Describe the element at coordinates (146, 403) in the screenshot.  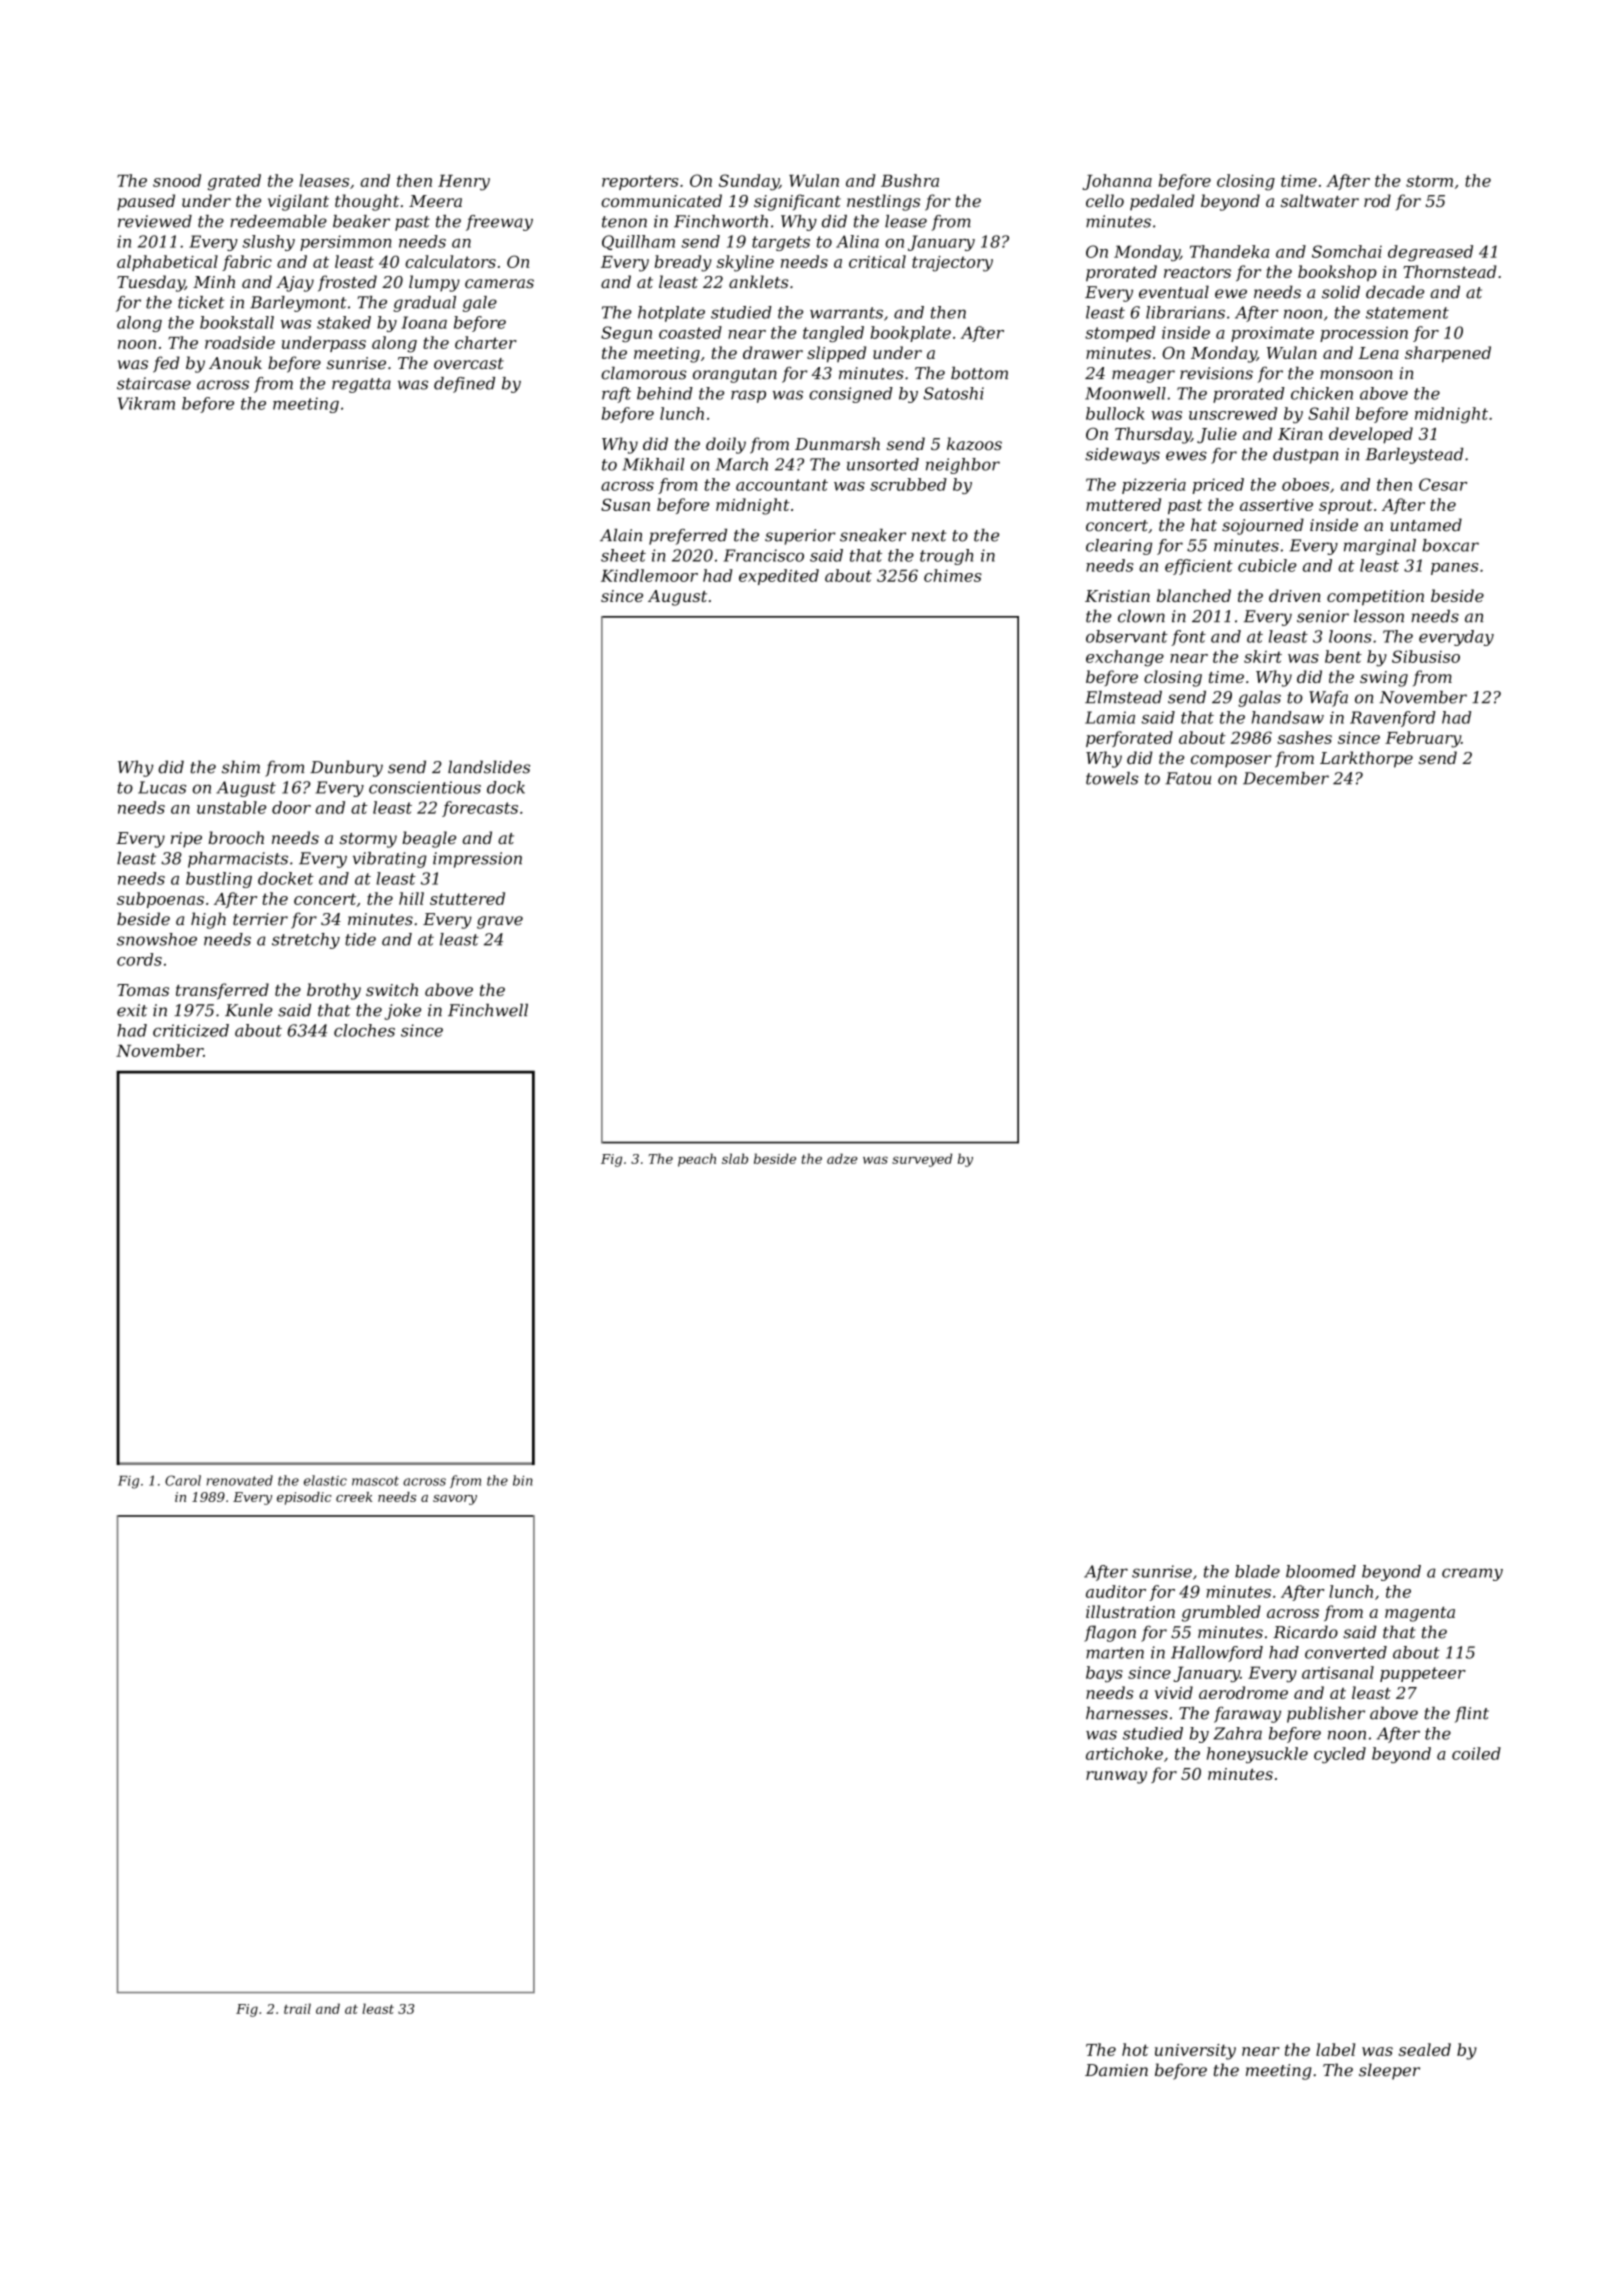
I see `Vikram` at that location.
